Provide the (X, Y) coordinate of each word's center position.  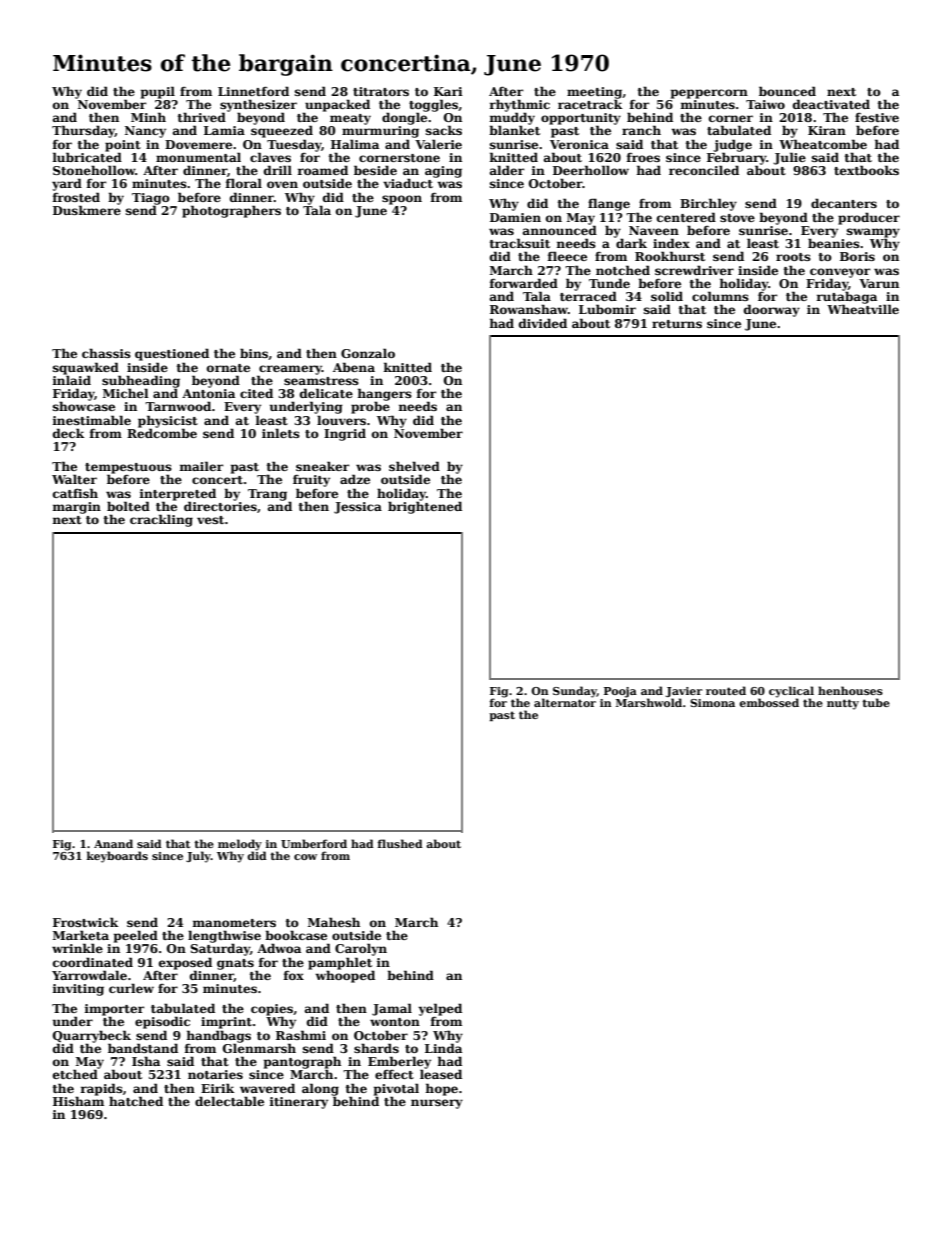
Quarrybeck (92, 1036)
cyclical (791, 692)
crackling (161, 520)
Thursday (83, 131)
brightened (425, 507)
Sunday (575, 692)
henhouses (850, 690)
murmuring (380, 132)
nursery (437, 1104)
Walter (74, 479)
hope (441, 1089)
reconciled (704, 170)
